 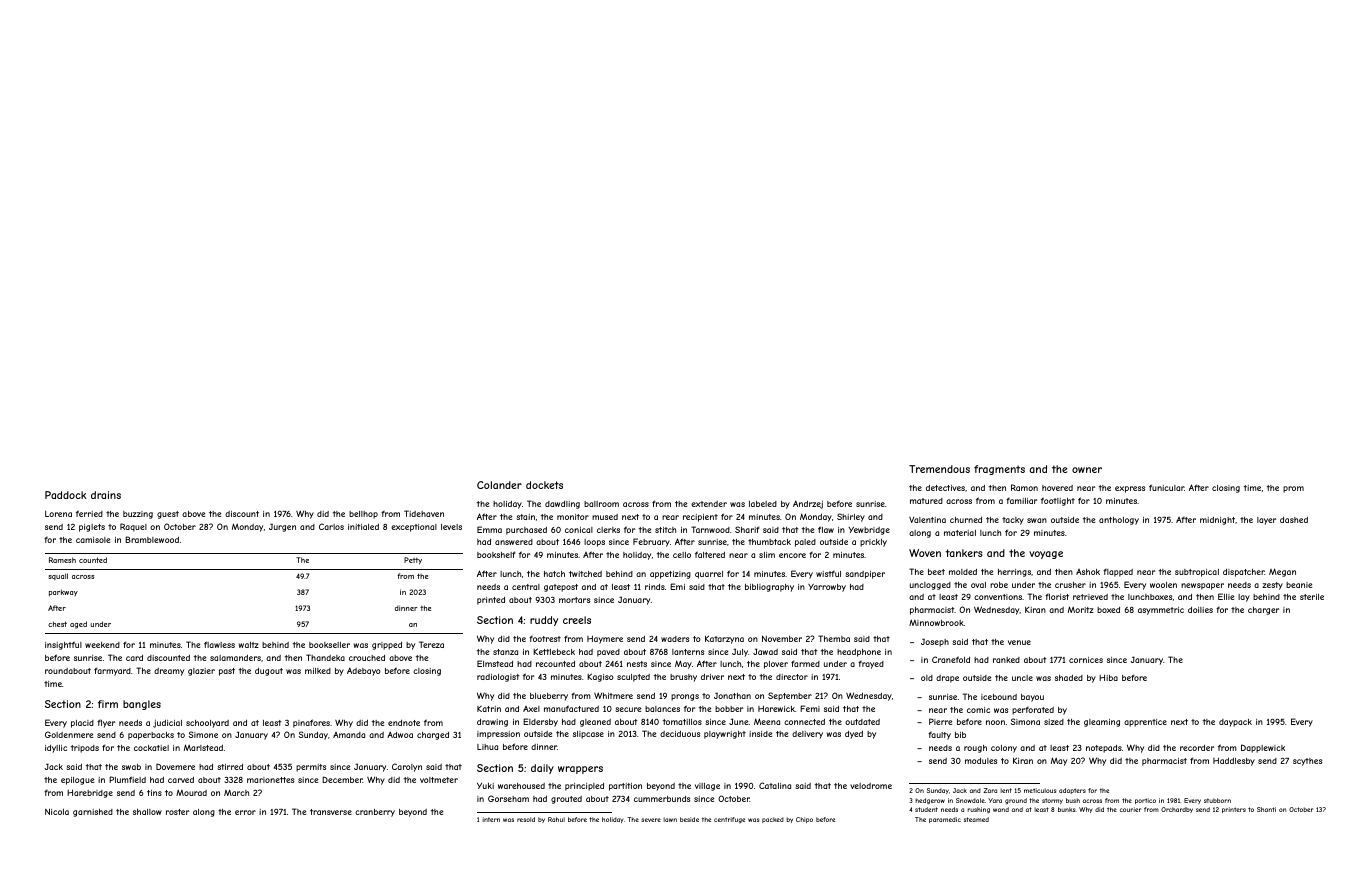 I want to click on Orchardby, so click(x=1177, y=810).
